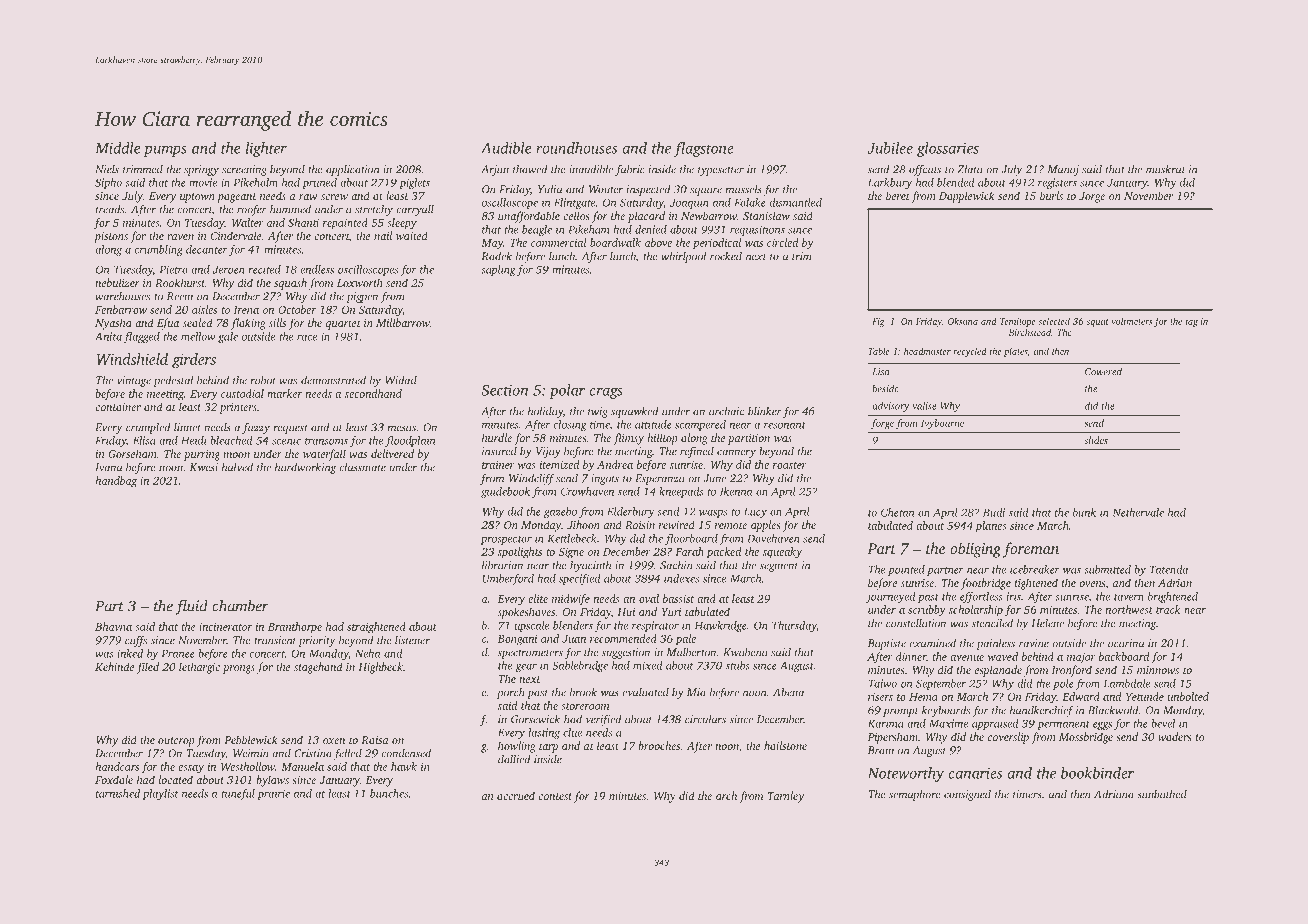  What do you see at coordinates (134, 381) in the screenshot?
I see `vintage` at bounding box center [134, 381].
